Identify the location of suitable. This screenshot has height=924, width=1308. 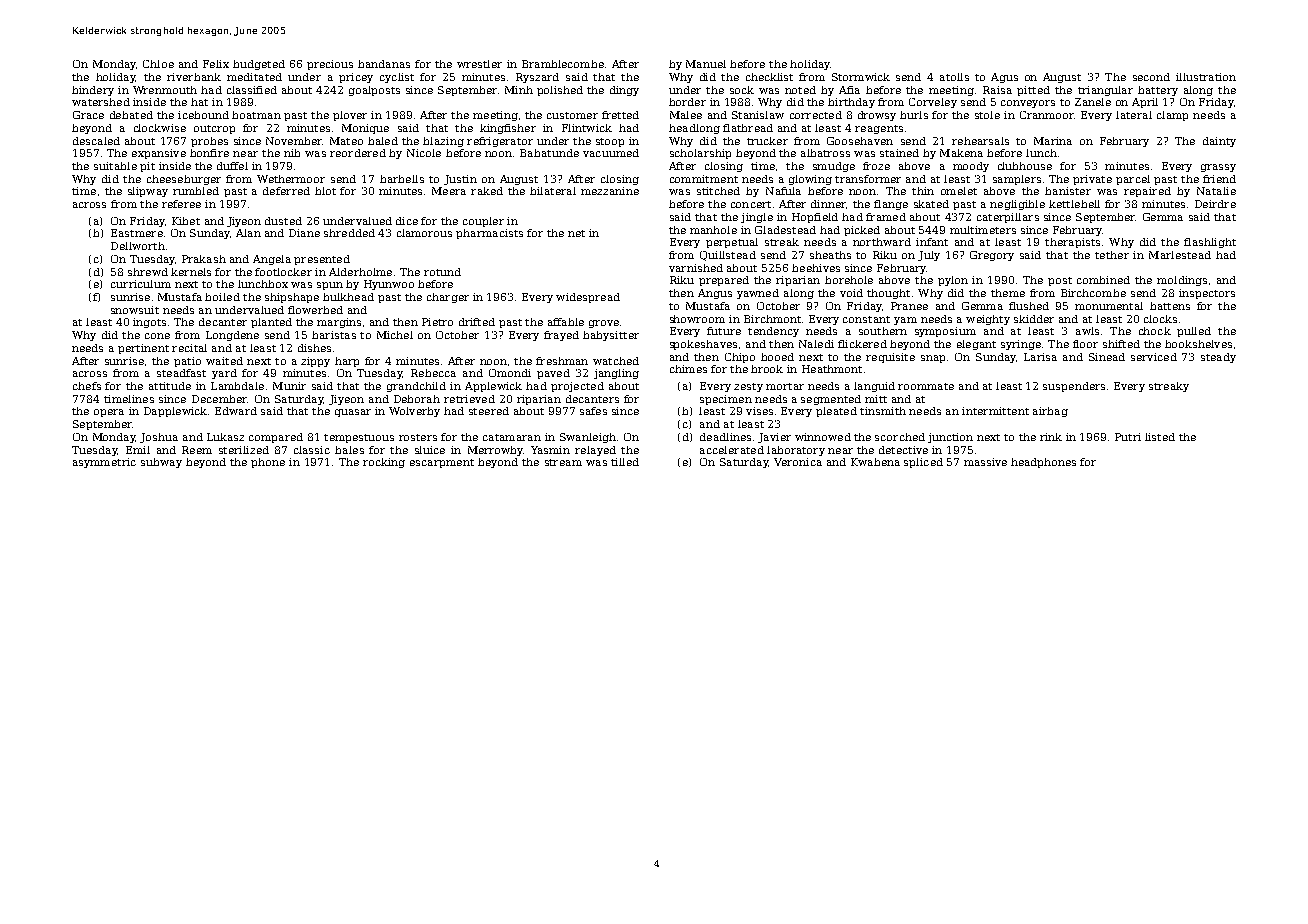
(115, 166).
